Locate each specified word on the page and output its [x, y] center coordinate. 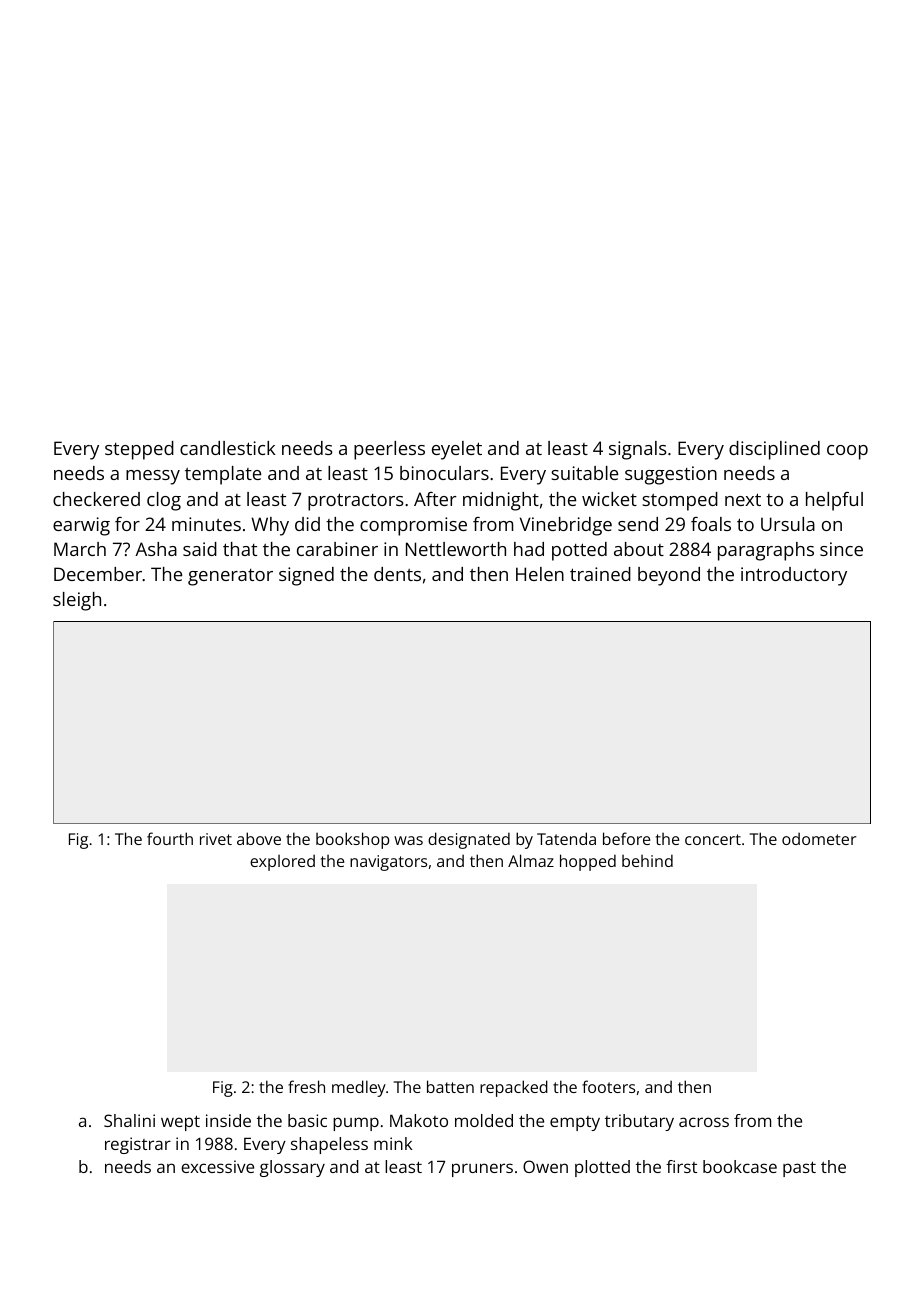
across [704, 1122]
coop [847, 452]
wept [180, 1123]
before [626, 838]
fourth [170, 838]
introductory [794, 576]
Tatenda [566, 838]
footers [608, 1086]
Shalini [129, 1120]
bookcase [740, 1166]
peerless [389, 450]
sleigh [77, 601]
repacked [514, 1088]
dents [397, 574]
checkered [96, 499]
